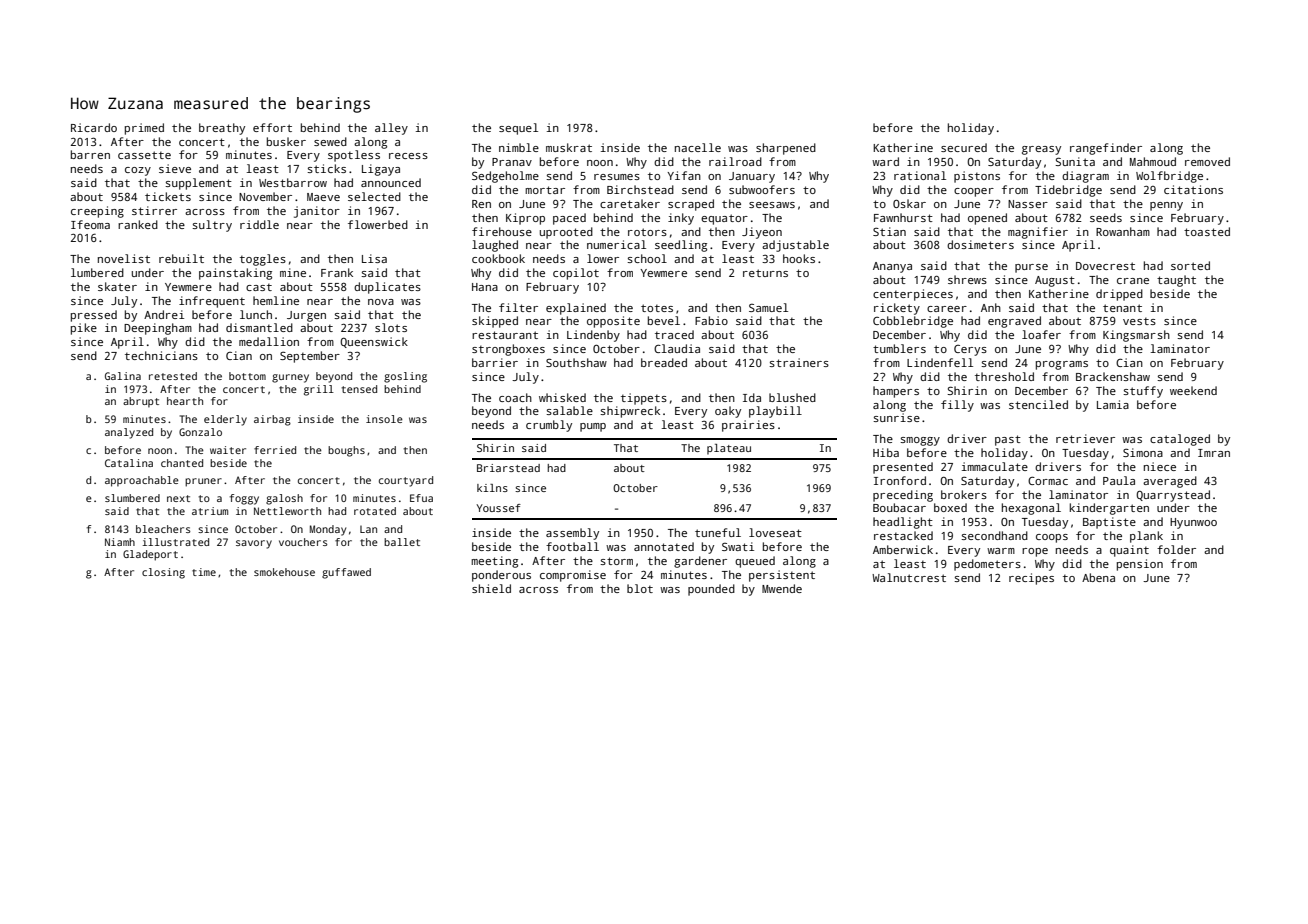  Describe the element at coordinates (210, 511) in the screenshot. I see `atrium` at that location.
